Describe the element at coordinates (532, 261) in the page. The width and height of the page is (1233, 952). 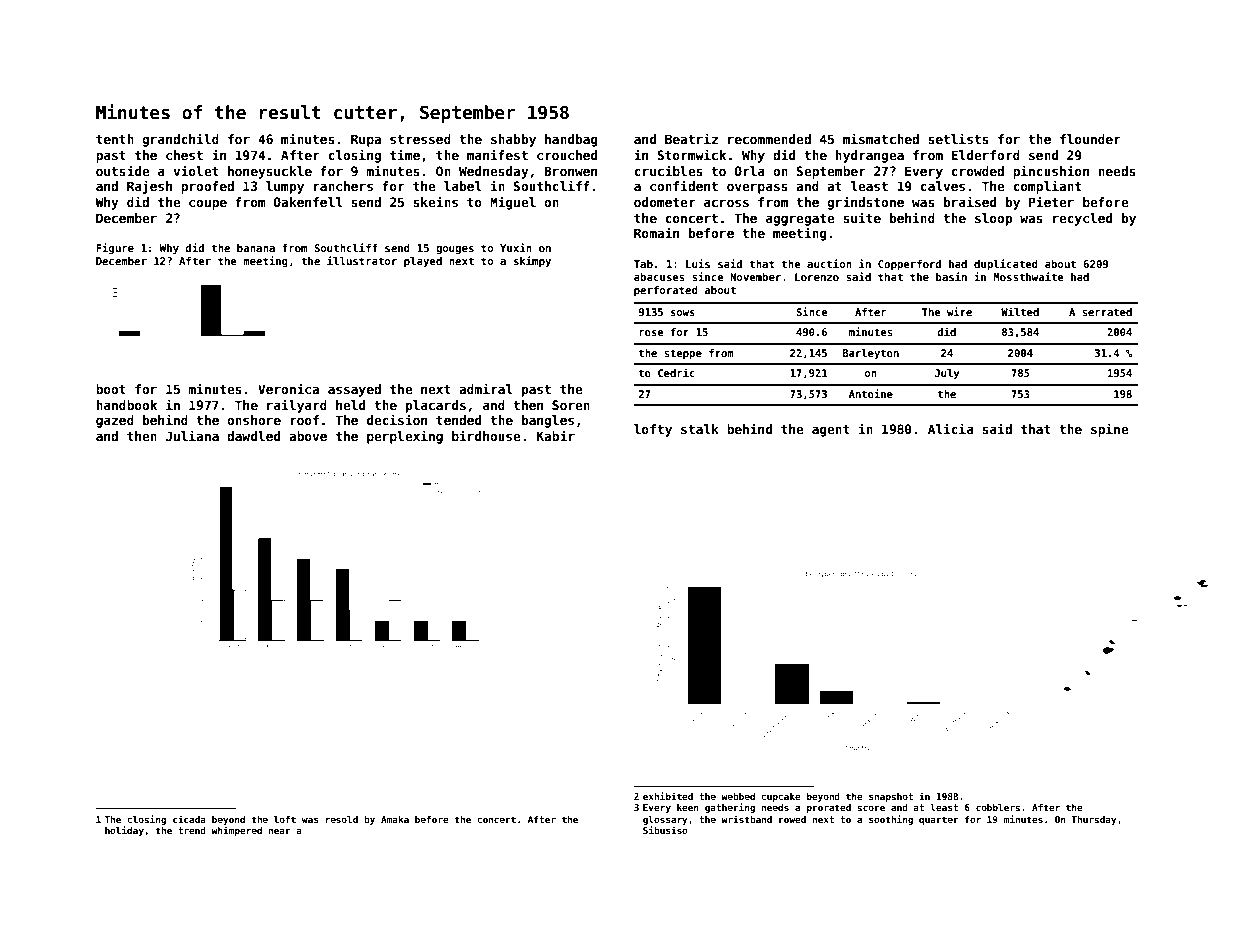
I see `skimpy` at that location.
